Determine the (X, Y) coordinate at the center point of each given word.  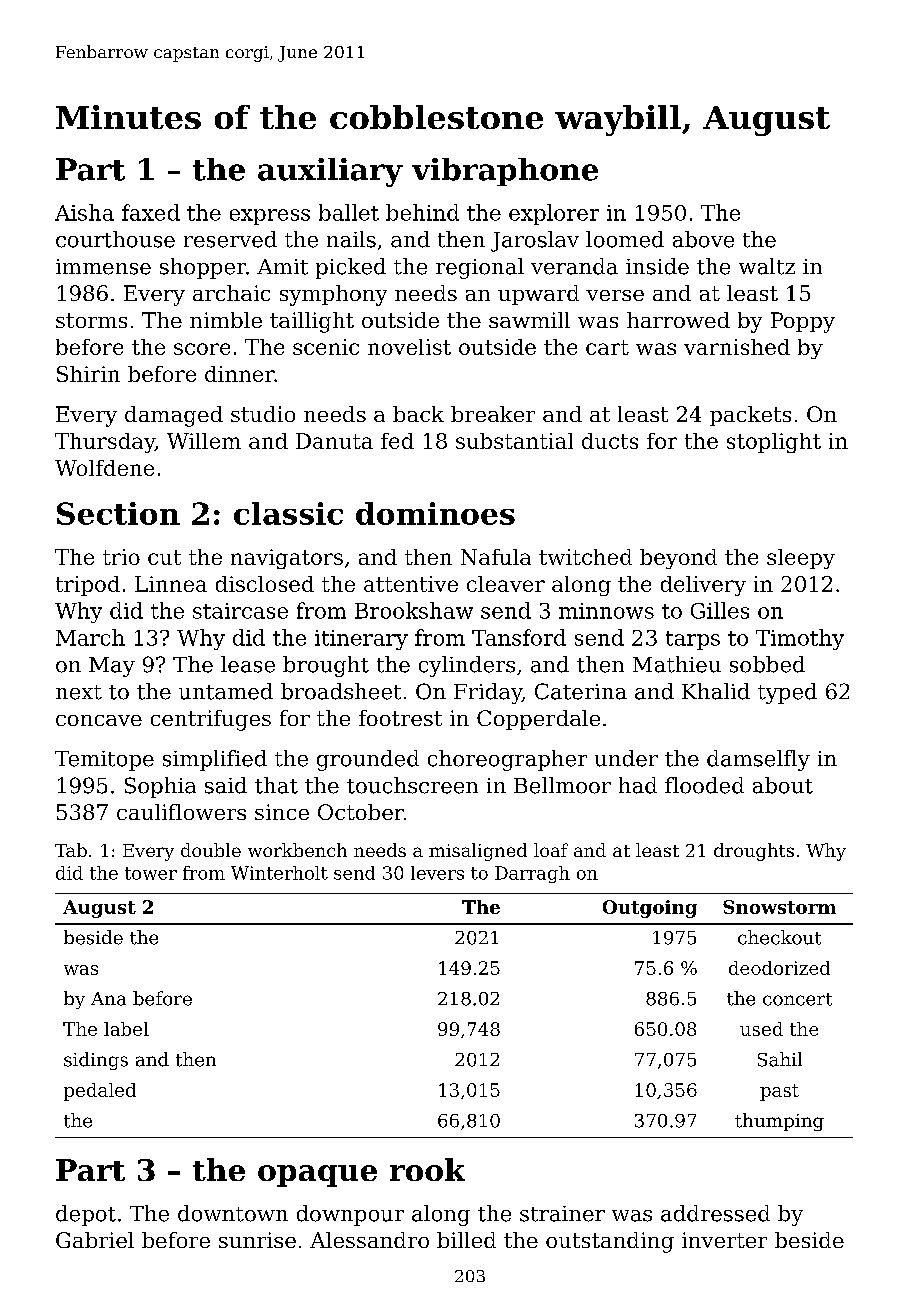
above (703, 239)
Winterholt (279, 873)
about (783, 785)
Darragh (532, 874)
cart (607, 347)
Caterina (581, 691)
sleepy (801, 559)
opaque (317, 1176)
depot (86, 1215)
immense (103, 267)
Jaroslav (535, 241)
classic (288, 513)
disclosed (265, 584)
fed (397, 441)
